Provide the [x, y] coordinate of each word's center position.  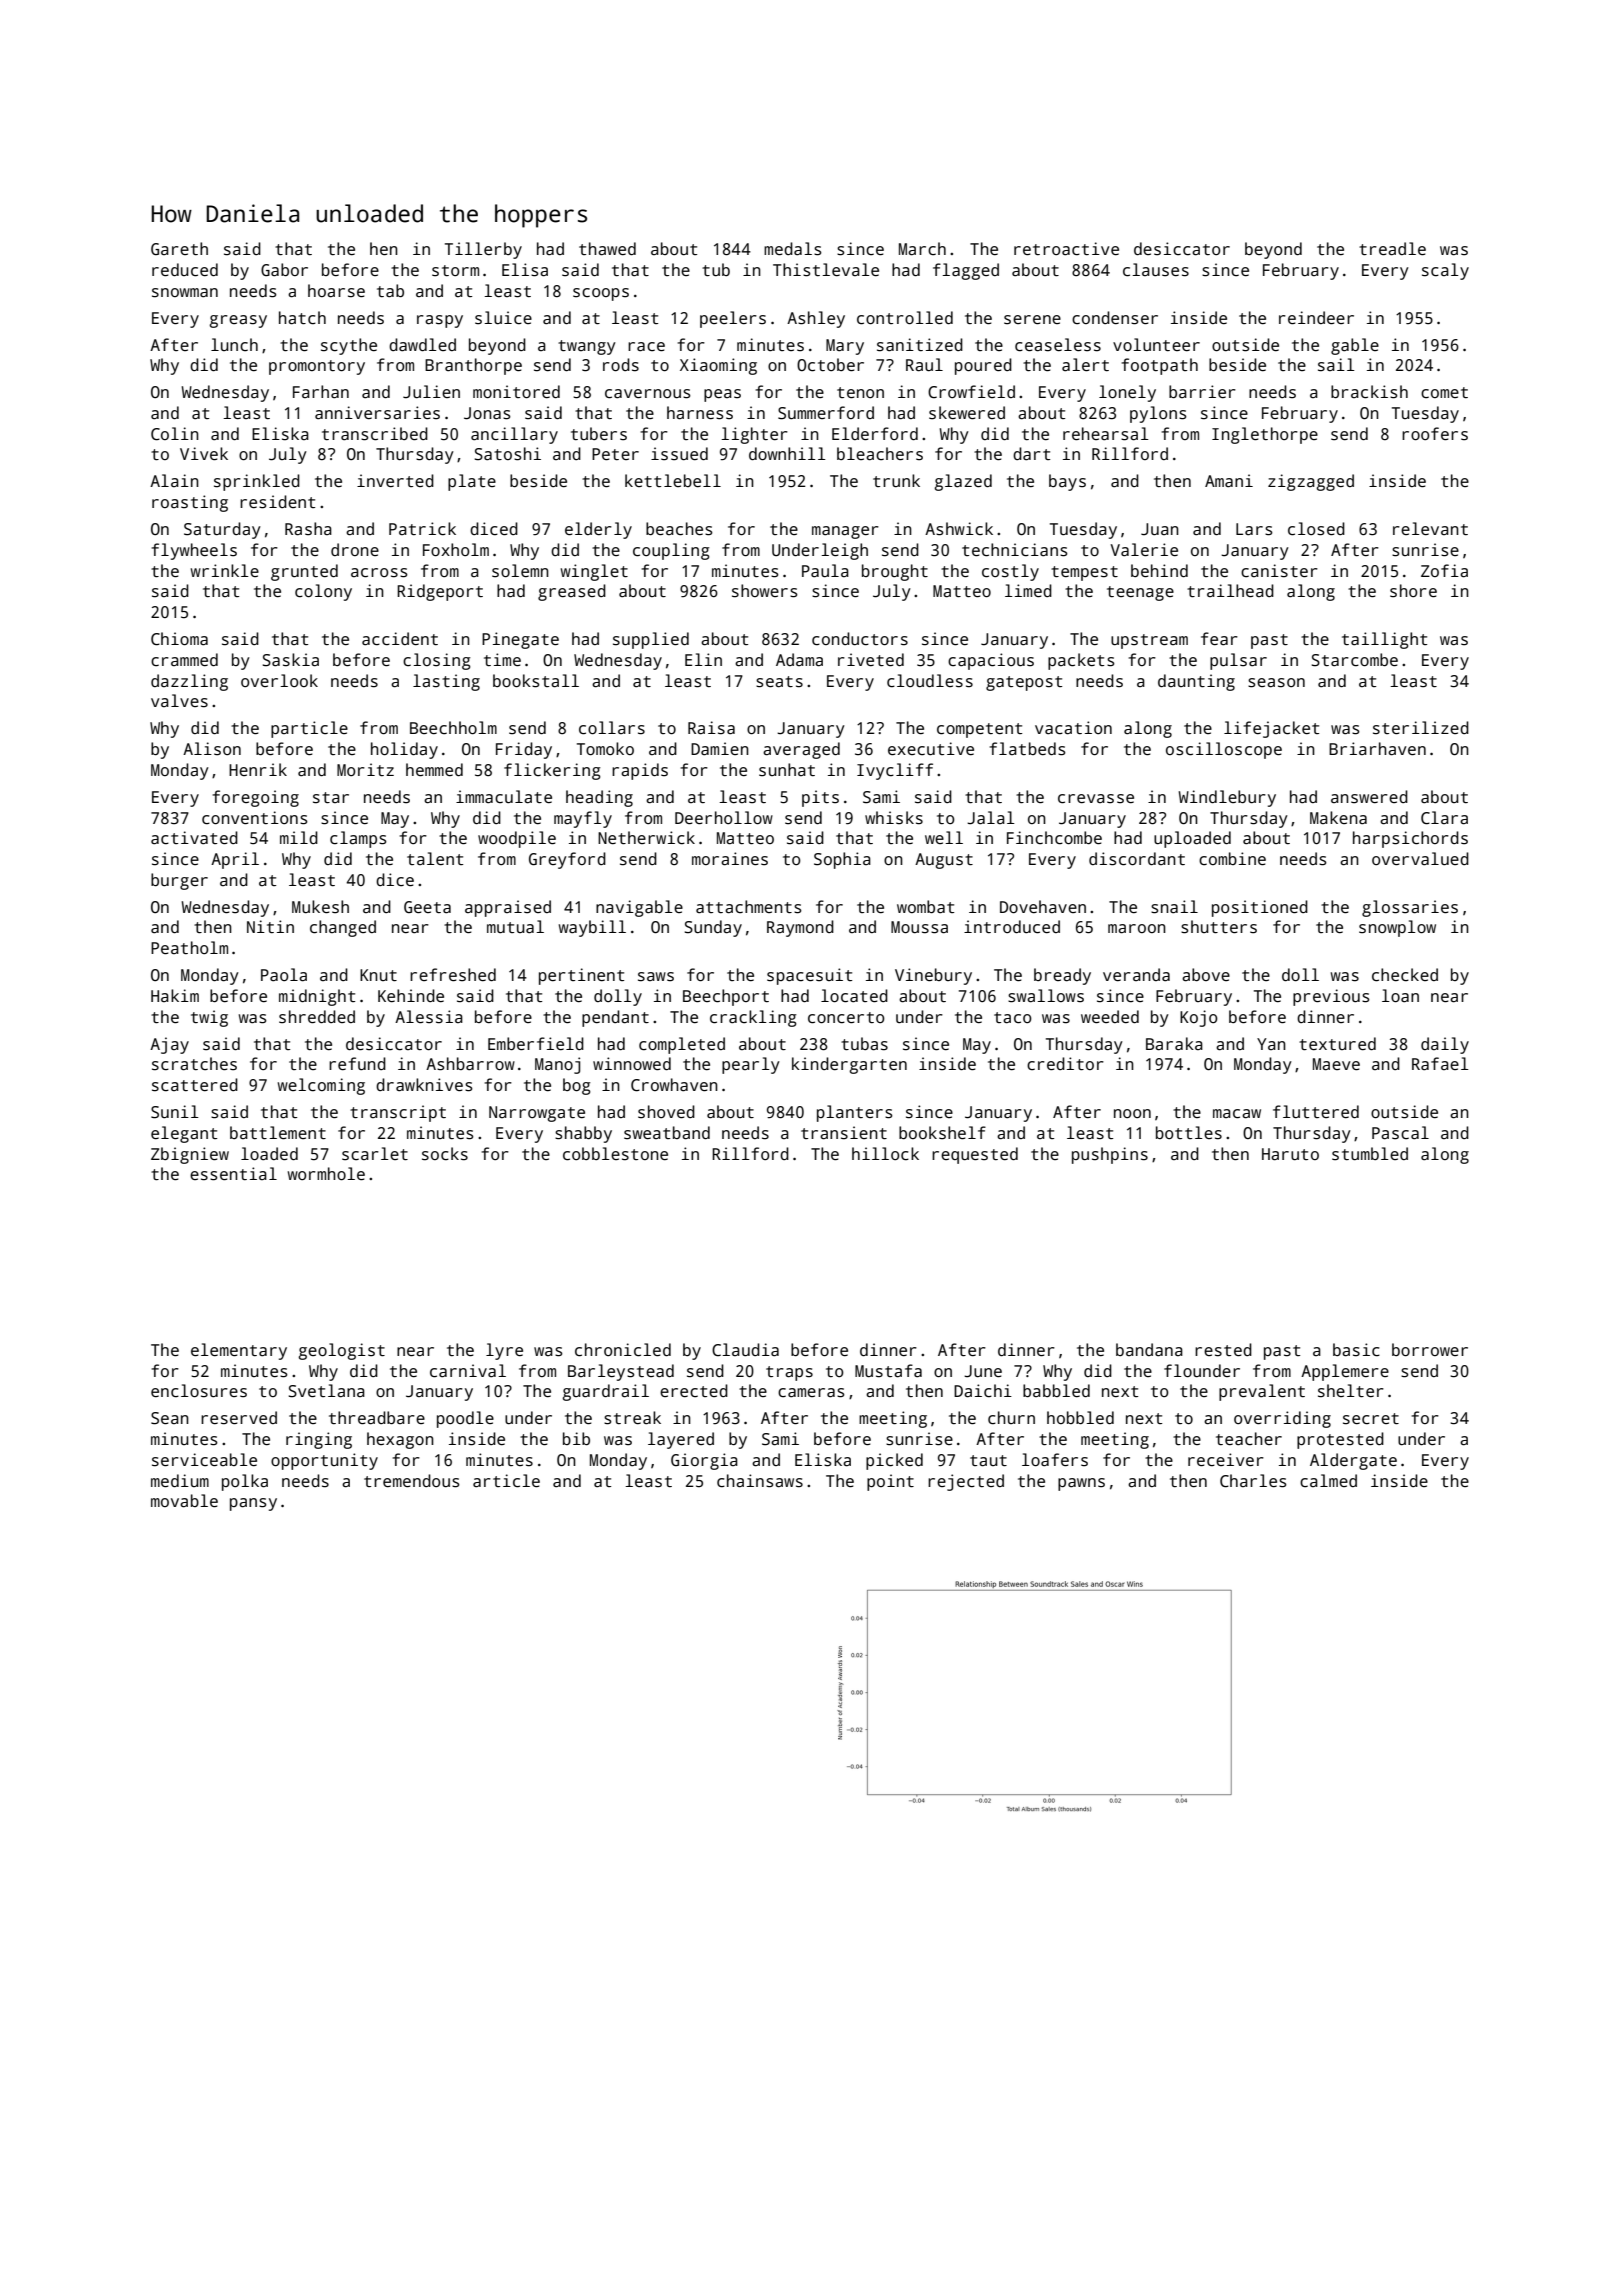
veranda [1136, 975]
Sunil [175, 1112]
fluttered [1316, 1111]
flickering [552, 771]
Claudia [745, 1350]
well [944, 837]
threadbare [377, 1418]
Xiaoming [718, 366]
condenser [1115, 318]
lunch [234, 345]
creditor [1065, 1064]
